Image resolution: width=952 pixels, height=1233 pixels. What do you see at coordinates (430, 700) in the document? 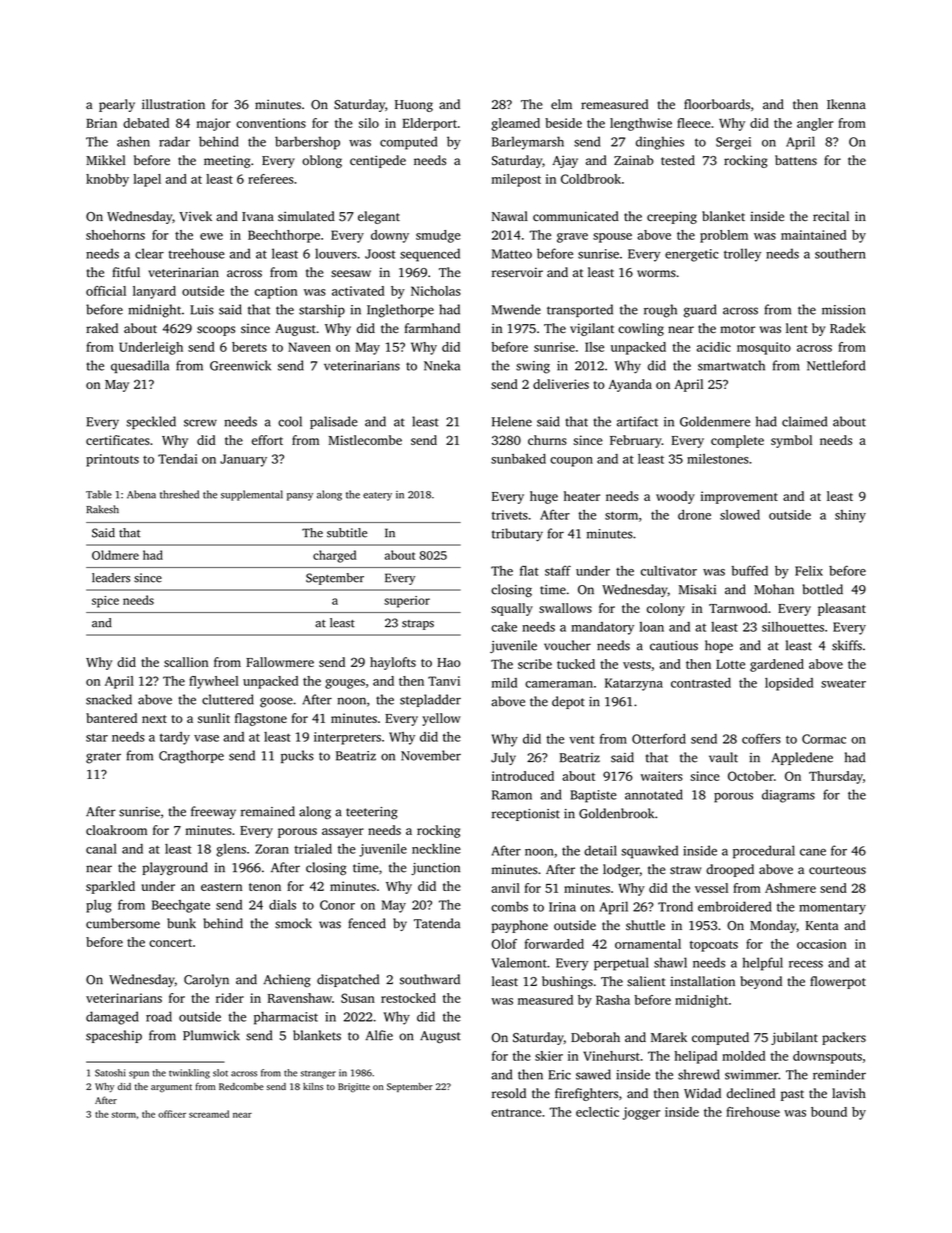
I see `stepladder` at bounding box center [430, 700].
